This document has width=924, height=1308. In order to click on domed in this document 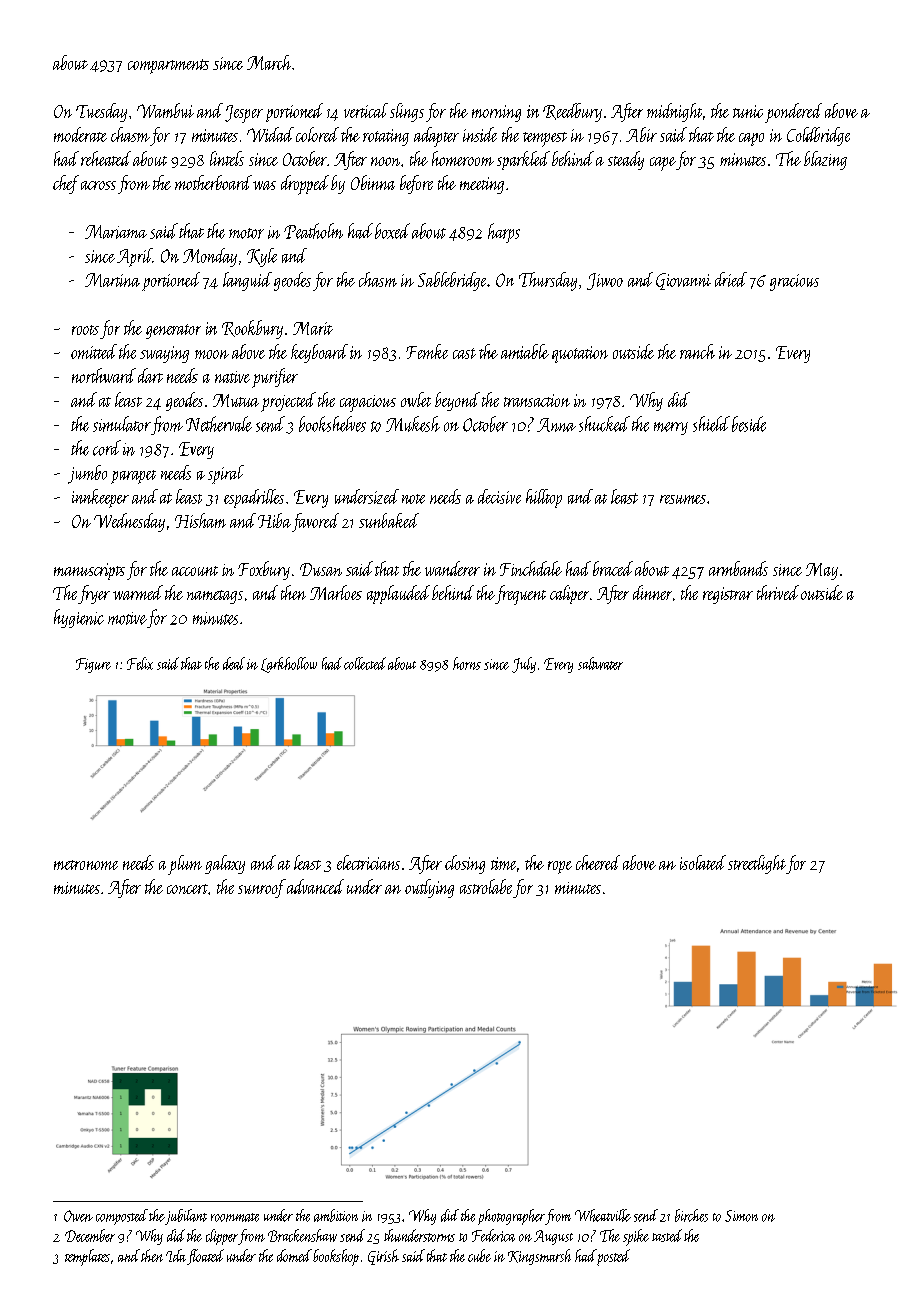, I will do `click(294, 1255)`.
